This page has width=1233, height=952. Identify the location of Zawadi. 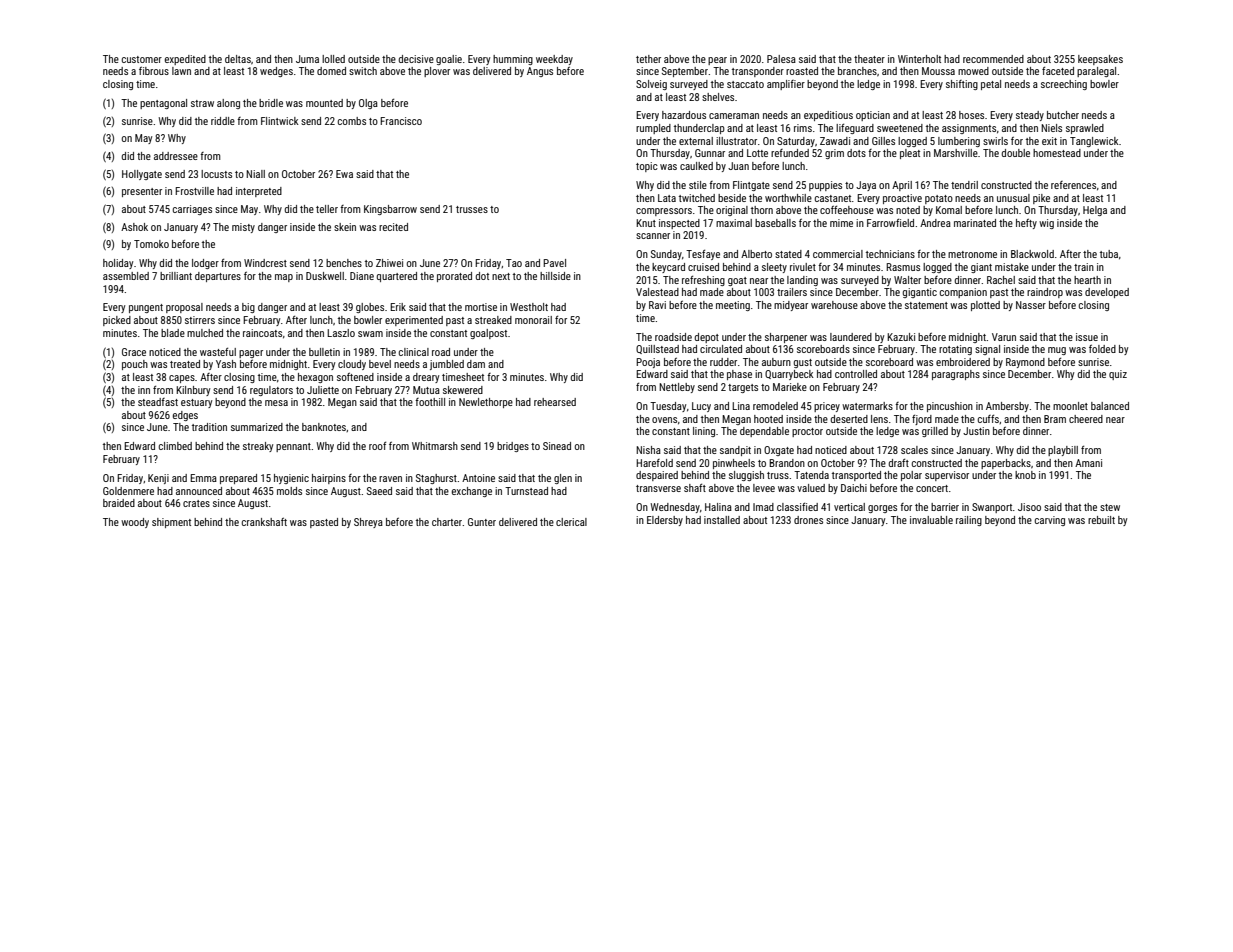
(835, 141).
